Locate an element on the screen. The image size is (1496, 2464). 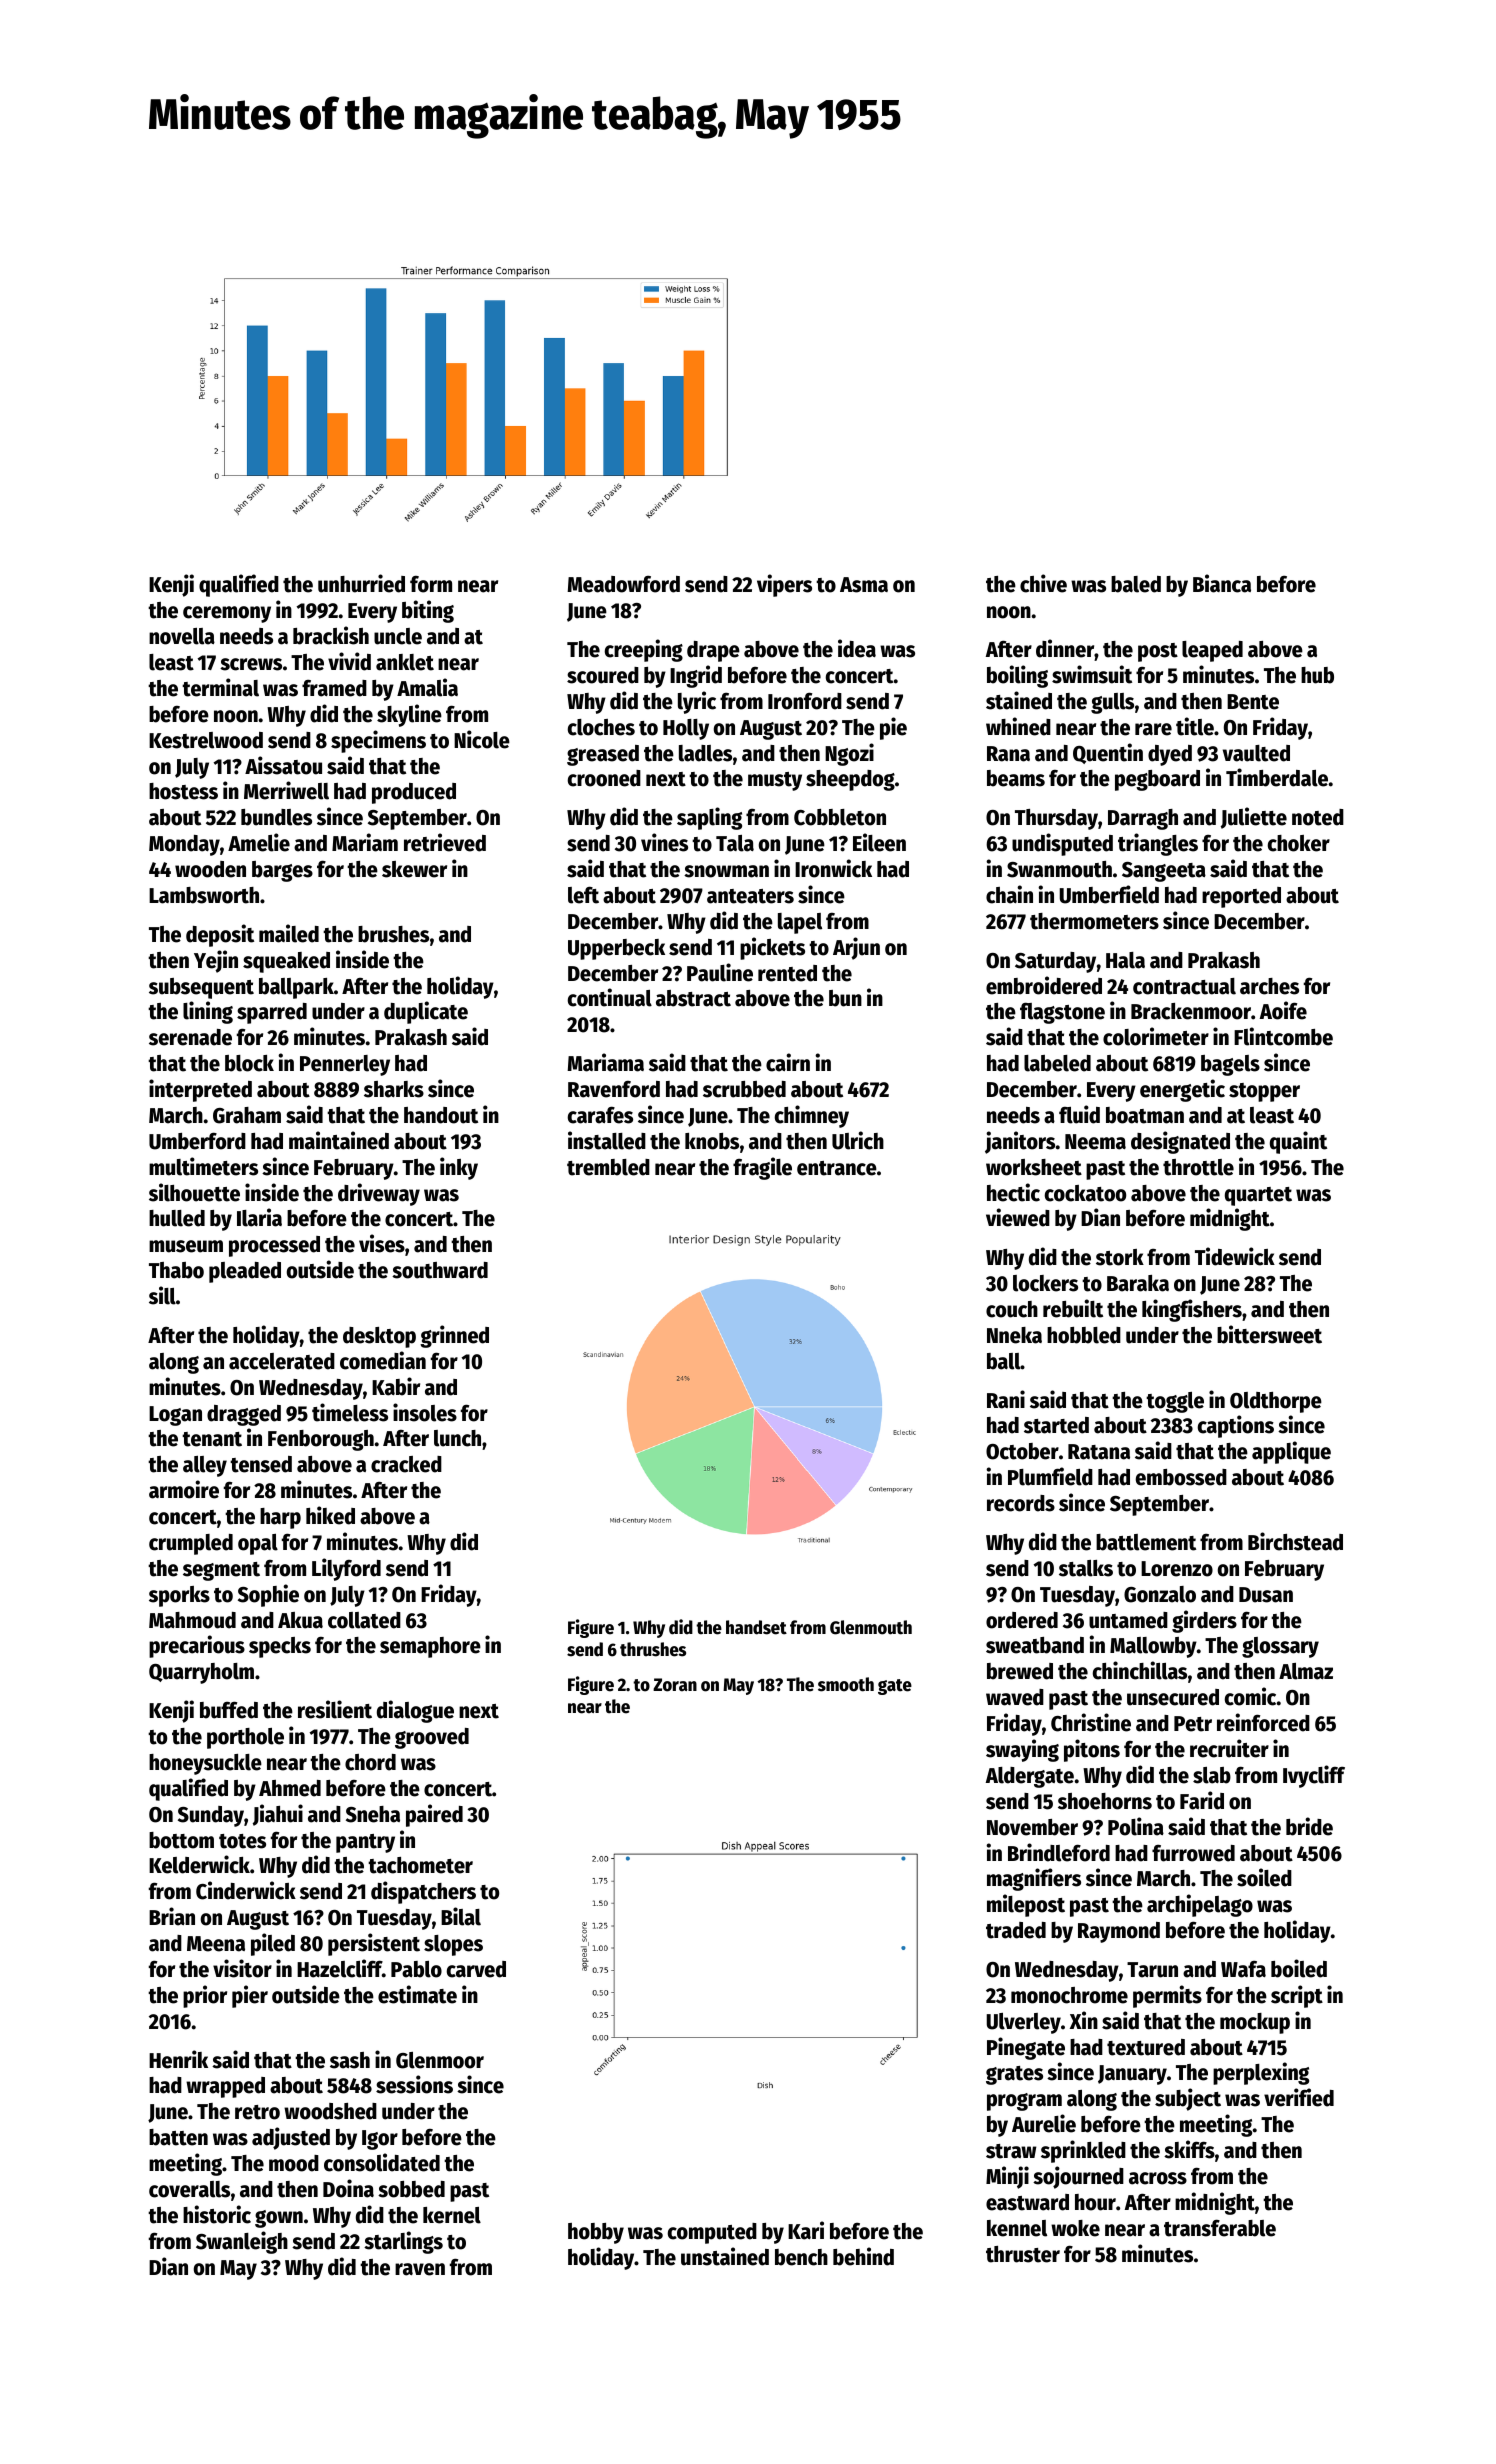
woodshed is located at coordinates (330, 2111).
